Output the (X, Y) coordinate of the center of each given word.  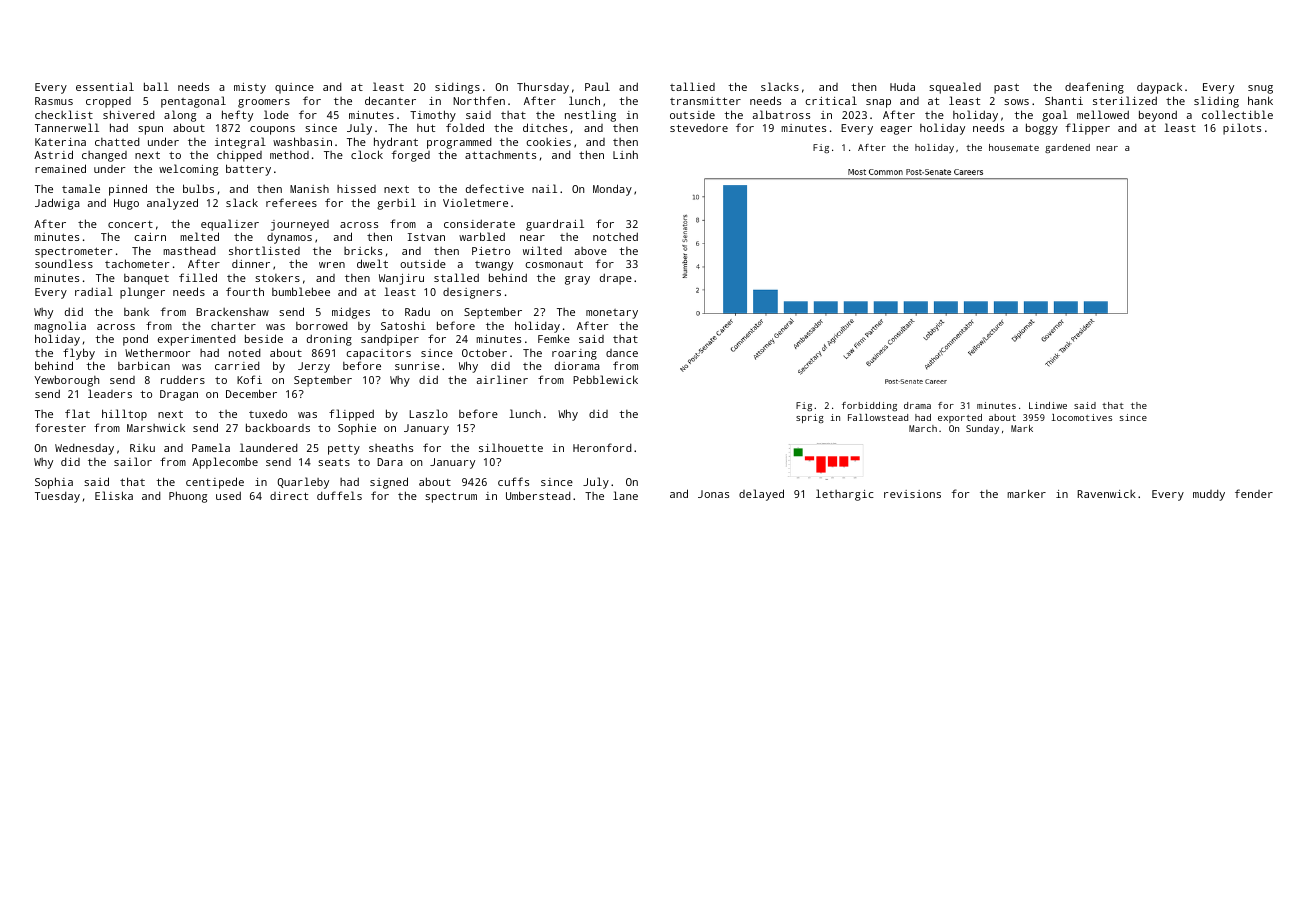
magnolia (60, 327)
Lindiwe (1048, 405)
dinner (251, 264)
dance (622, 353)
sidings (457, 88)
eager (896, 130)
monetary (612, 314)
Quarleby (303, 483)
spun (150, 130)
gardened (1067, 148)
